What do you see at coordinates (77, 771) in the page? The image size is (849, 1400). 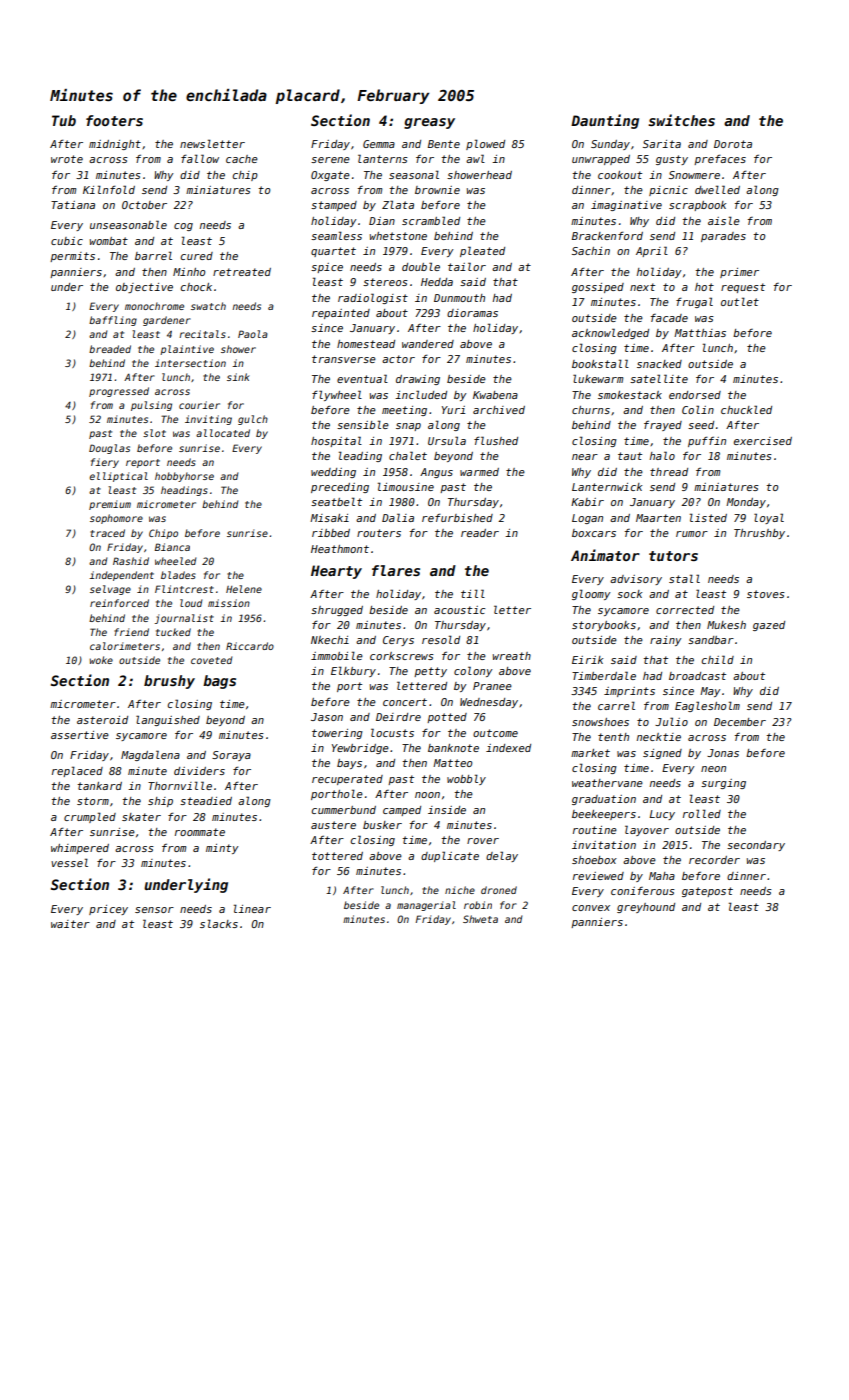 I see `replaced` at bounding box center [77, 771].
